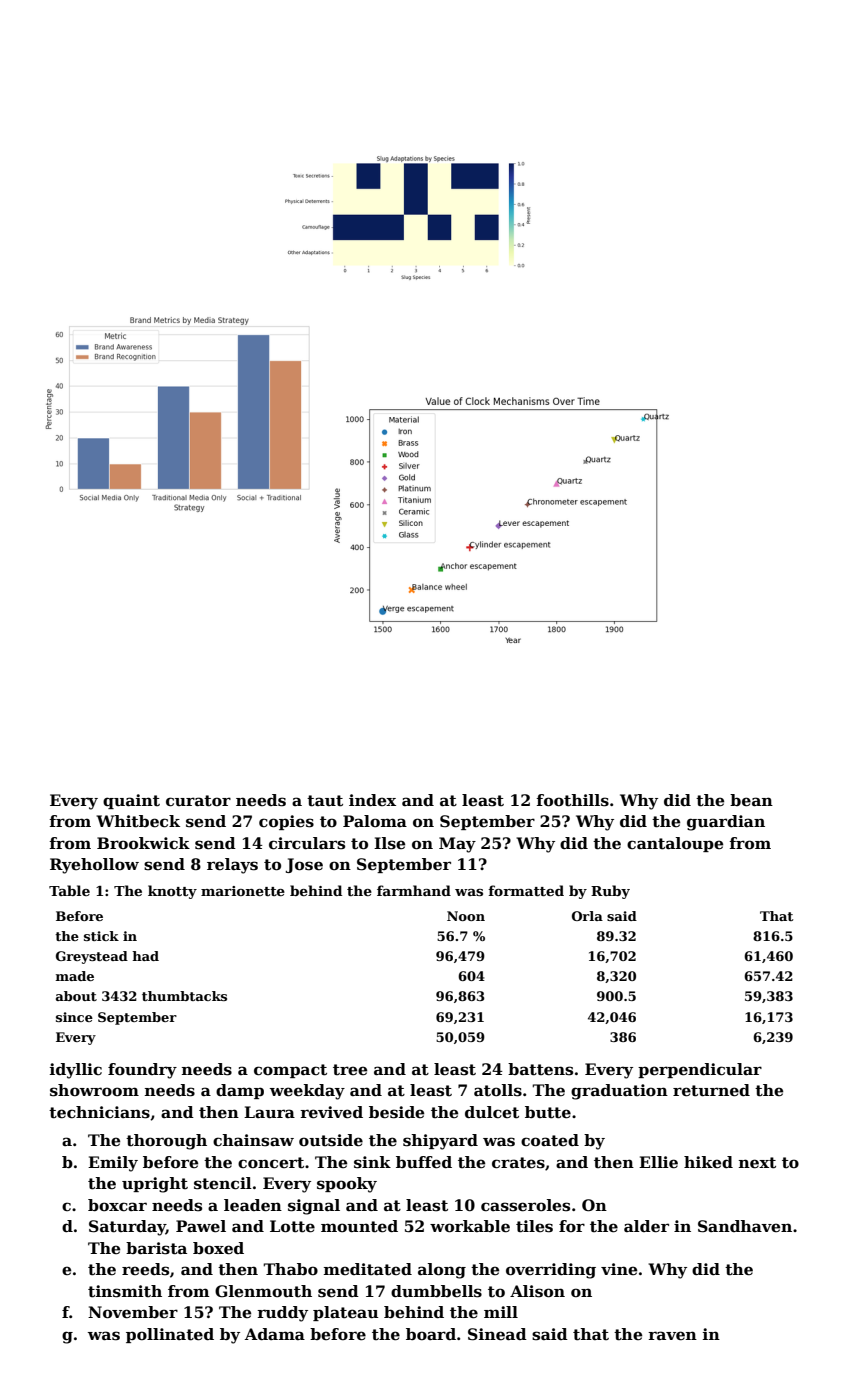  I want to click on pollinated, so click(170, 1335).
